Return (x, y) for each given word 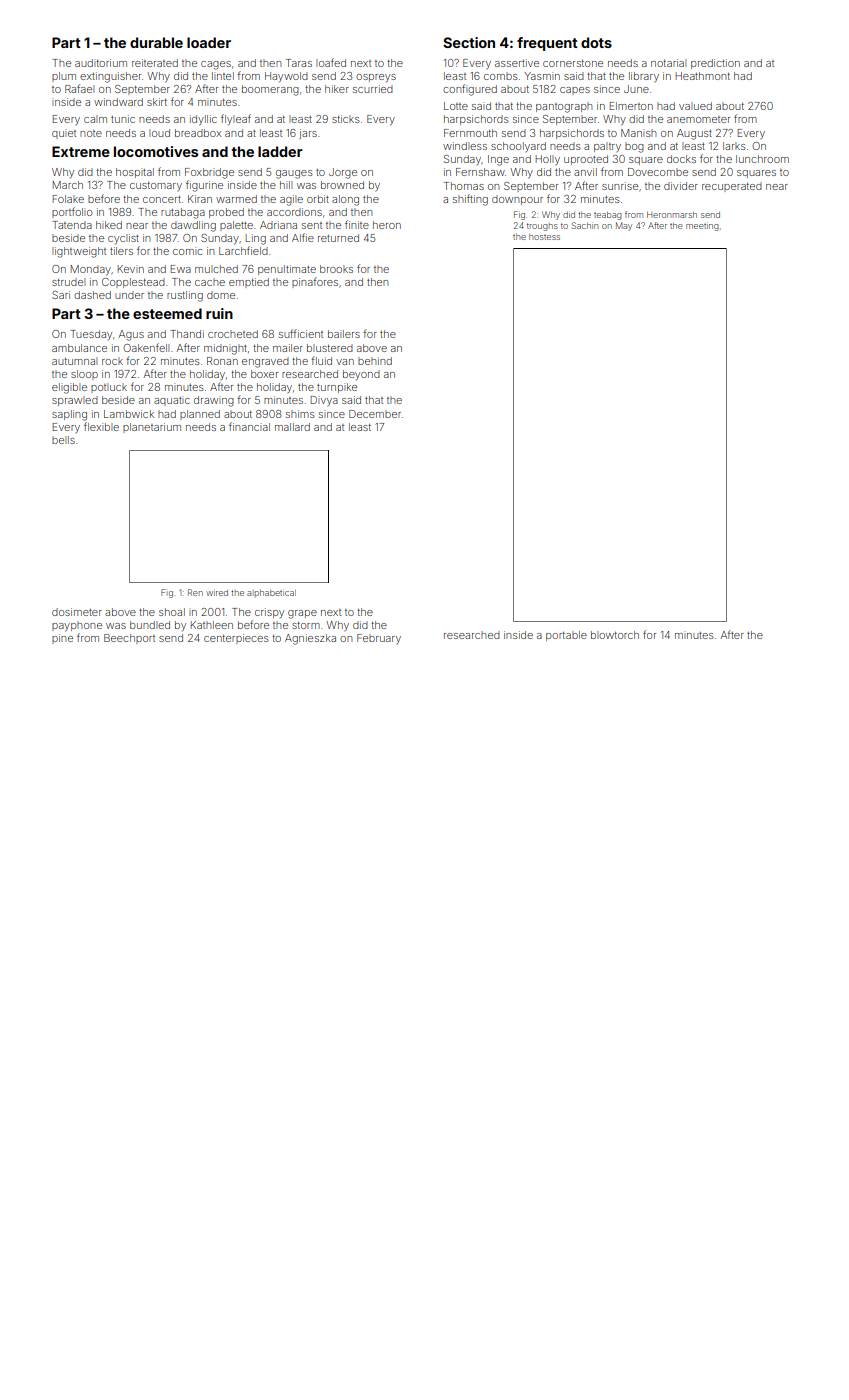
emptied (249, 283)
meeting (702, 226)
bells (63, 440)
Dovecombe (658, 172)
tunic (123, 119)
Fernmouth (470, 133)
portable (566, 636)
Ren (195, 592)
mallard (292, 427)
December (375, 414)
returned (338, 238)
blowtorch (615, 635)
